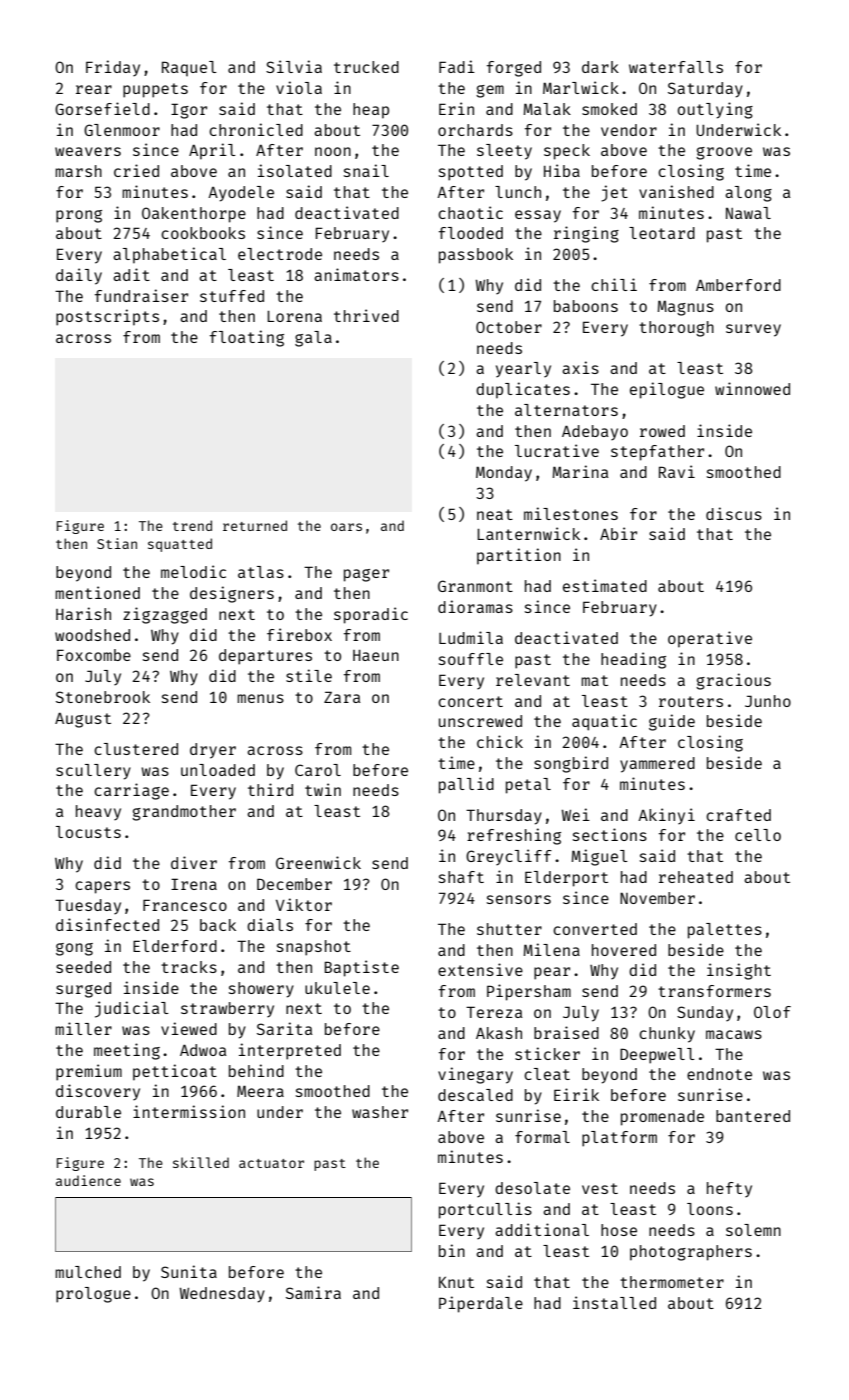 This image has width=849, height=1400. What do you see at coordinates (89, 1072) in the image?
I see `premium` at bounding box center [89, 1072].
